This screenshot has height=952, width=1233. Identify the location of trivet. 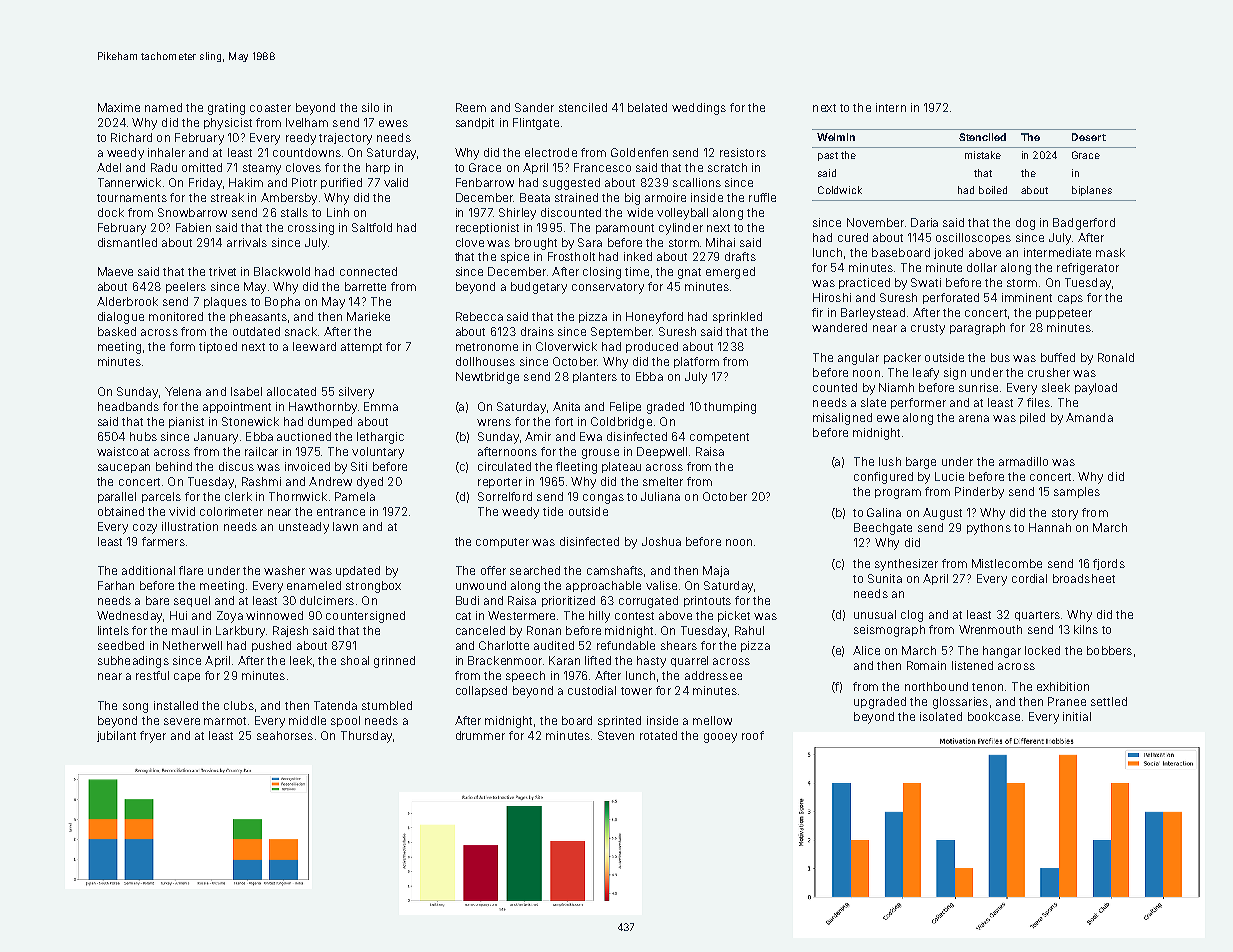
(222, 271).
